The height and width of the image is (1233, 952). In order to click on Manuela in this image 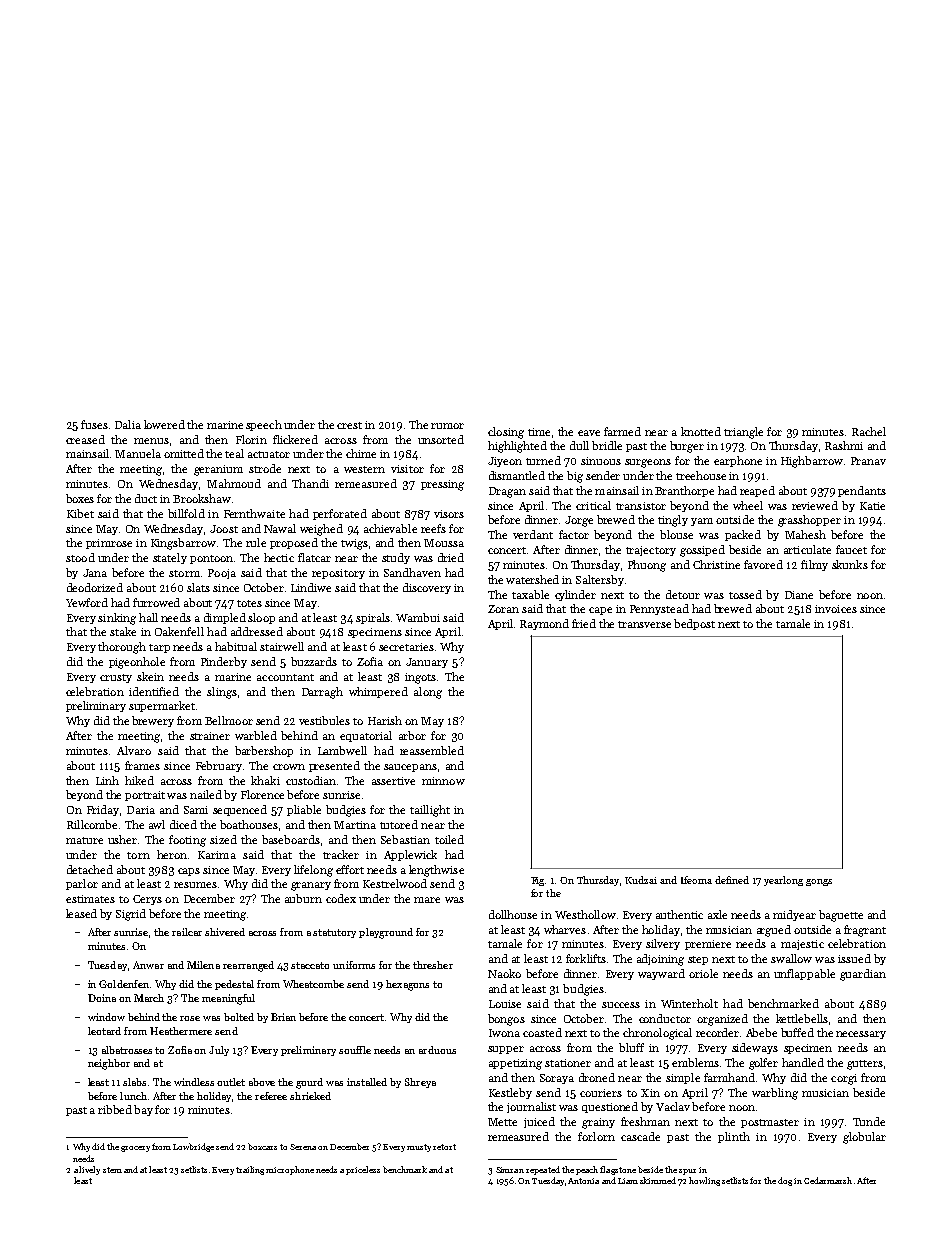, I will do `click(138, 453)`.
